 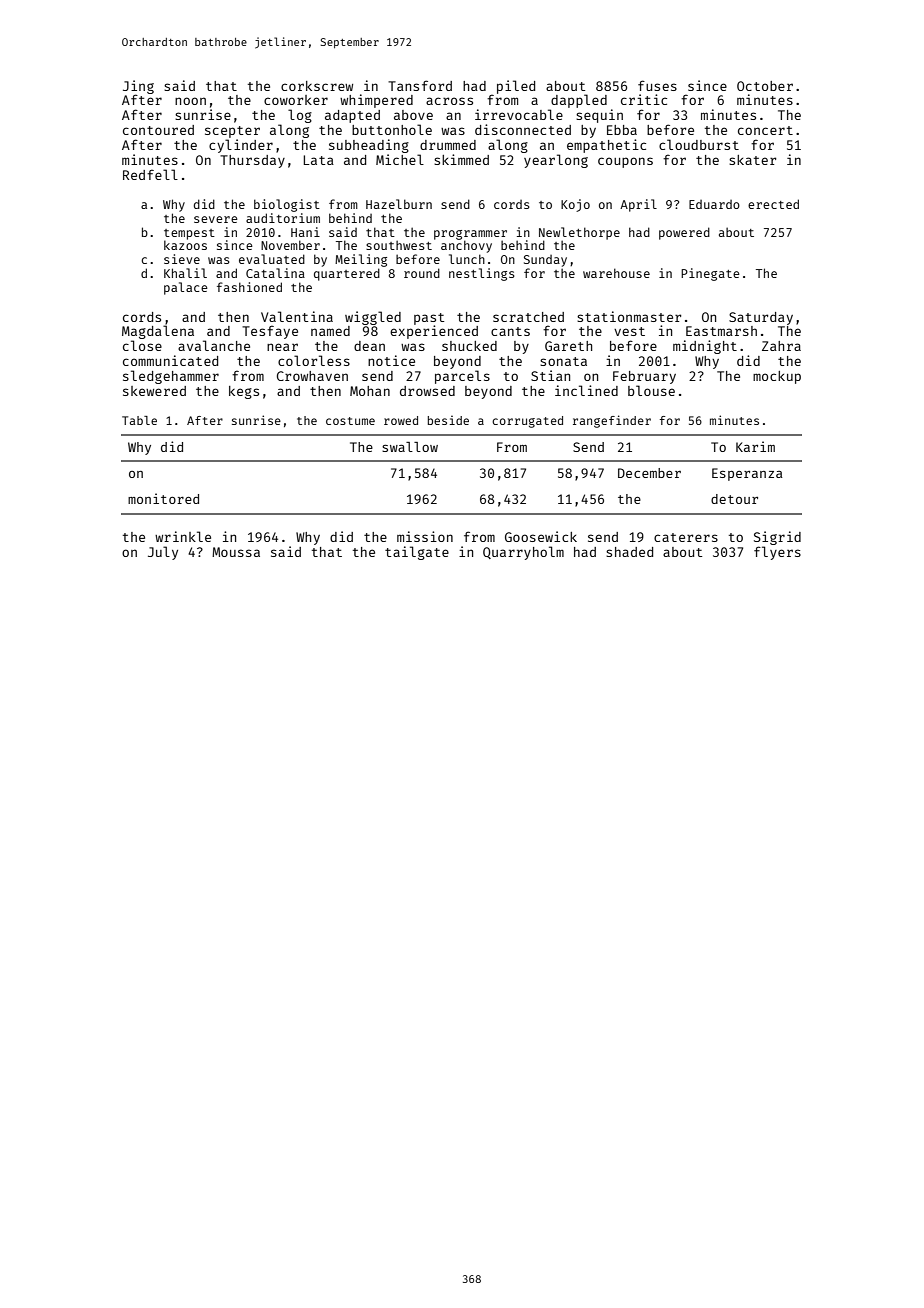 What do you see at coordinates (399, 204) in the screenshot?
I see `Hazelburn` at bounding box center [399, 204].
